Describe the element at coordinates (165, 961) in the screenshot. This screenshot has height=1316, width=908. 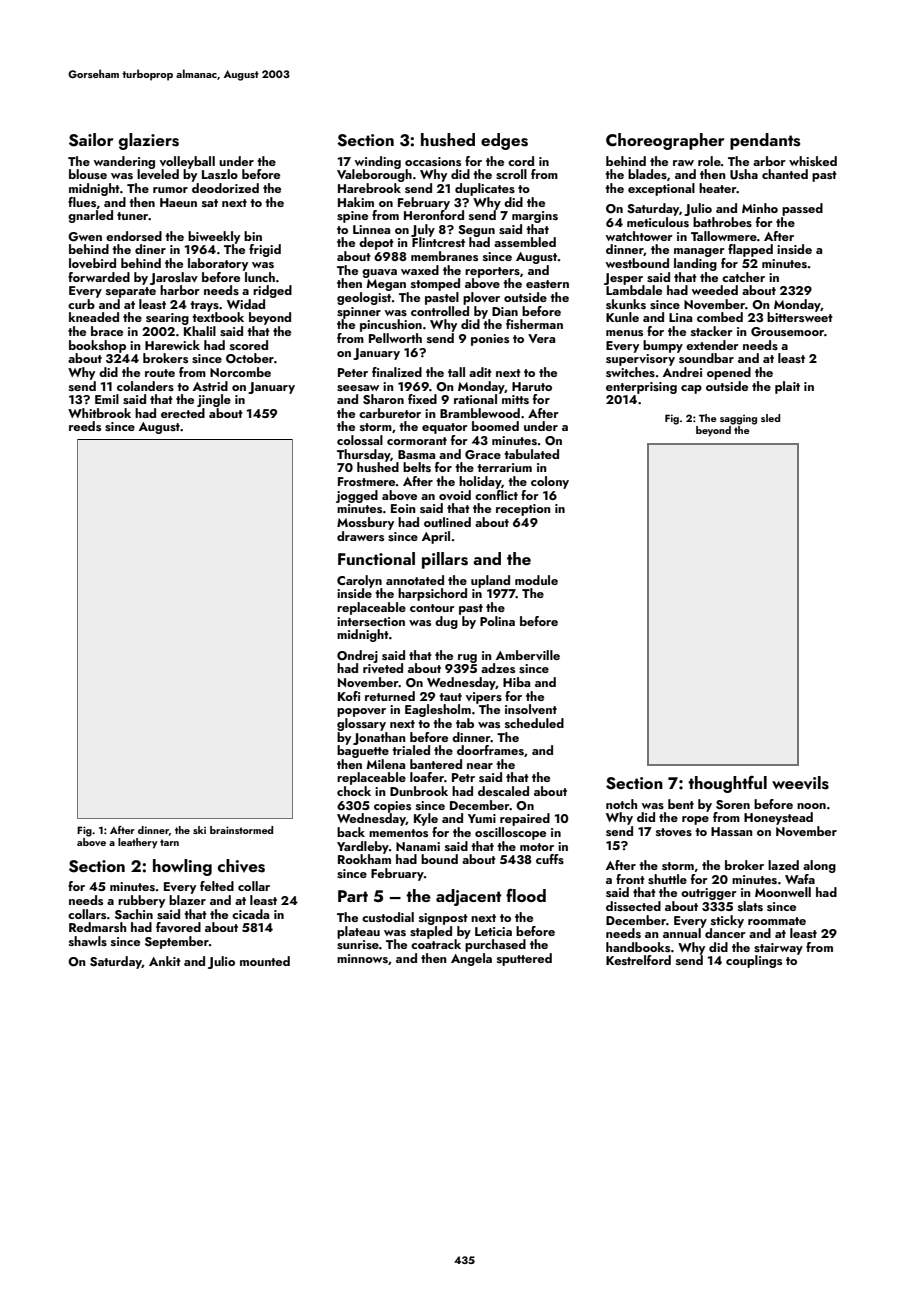
I see `Ankit` at that location.
